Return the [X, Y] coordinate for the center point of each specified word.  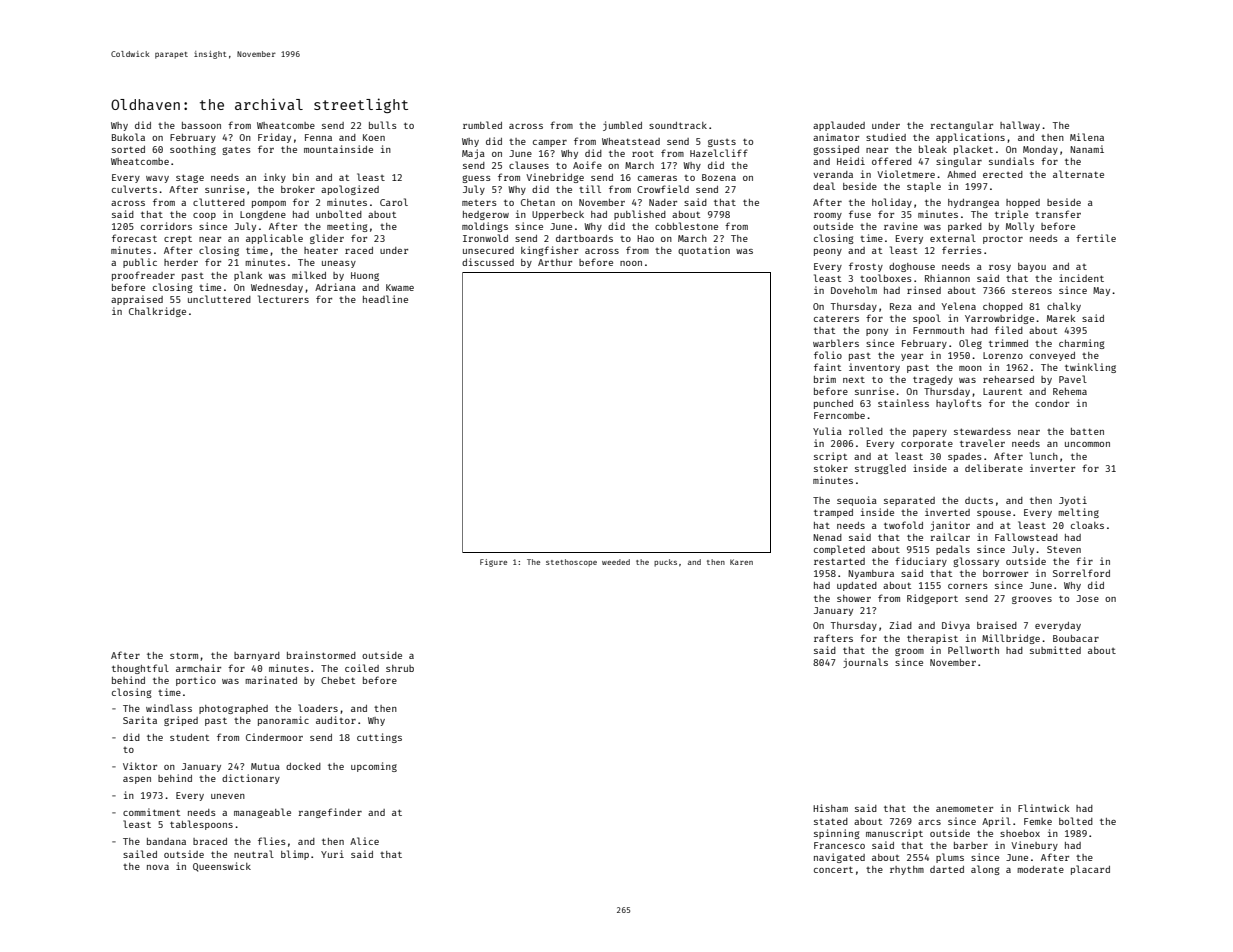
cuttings [379, 738]
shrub [400, 668]
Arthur [555, 262]
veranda [833, 174]
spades [965, 457]
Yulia [827, 431]
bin [301, 177]
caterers [836, 319]
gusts [722, 143]
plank [248, 276]
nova [158, 867]
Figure [493, 563]
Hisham [830, 808]
